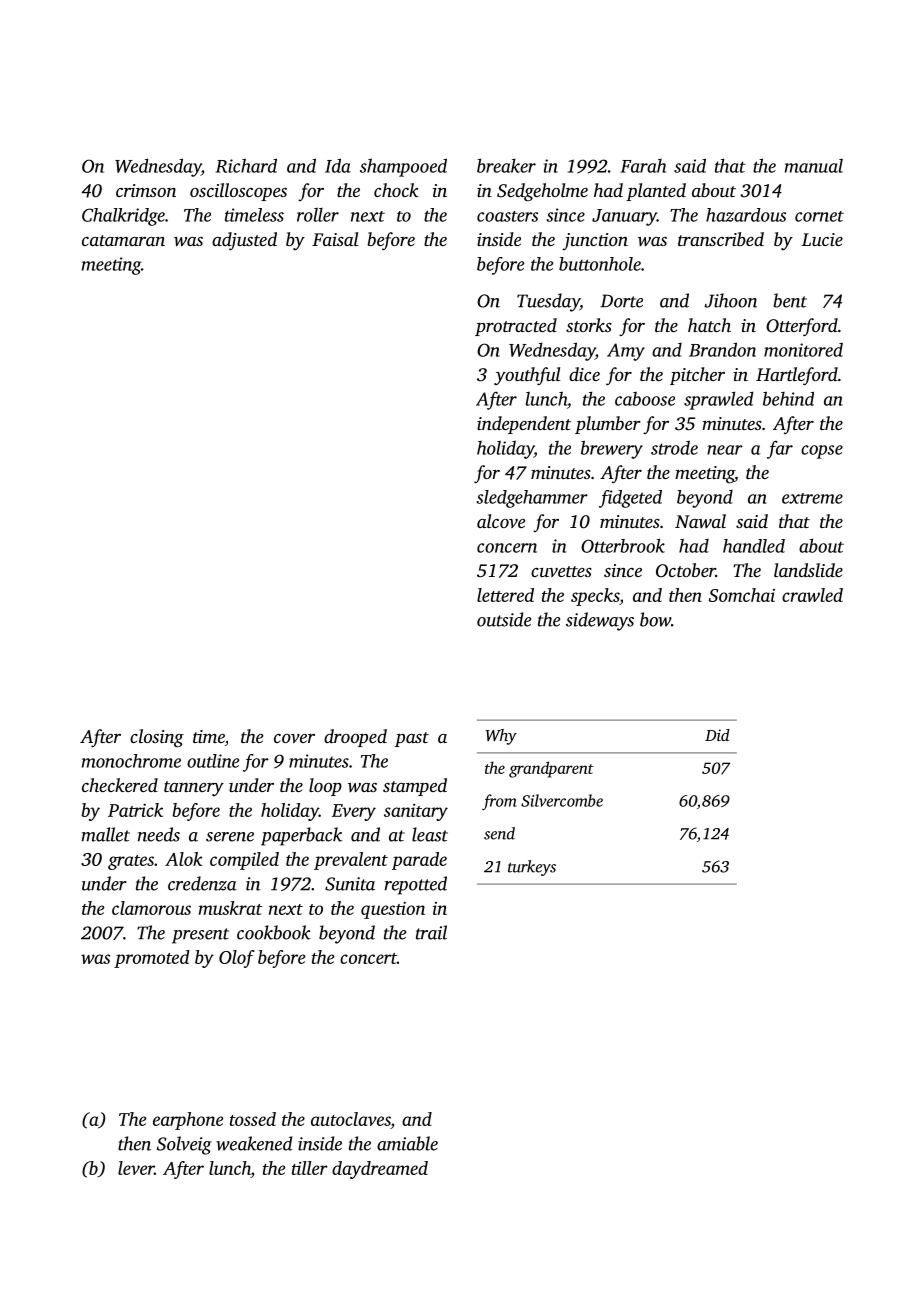 The height and width of the page is (1311, 924). I want to click on present, so click(200, 936).
